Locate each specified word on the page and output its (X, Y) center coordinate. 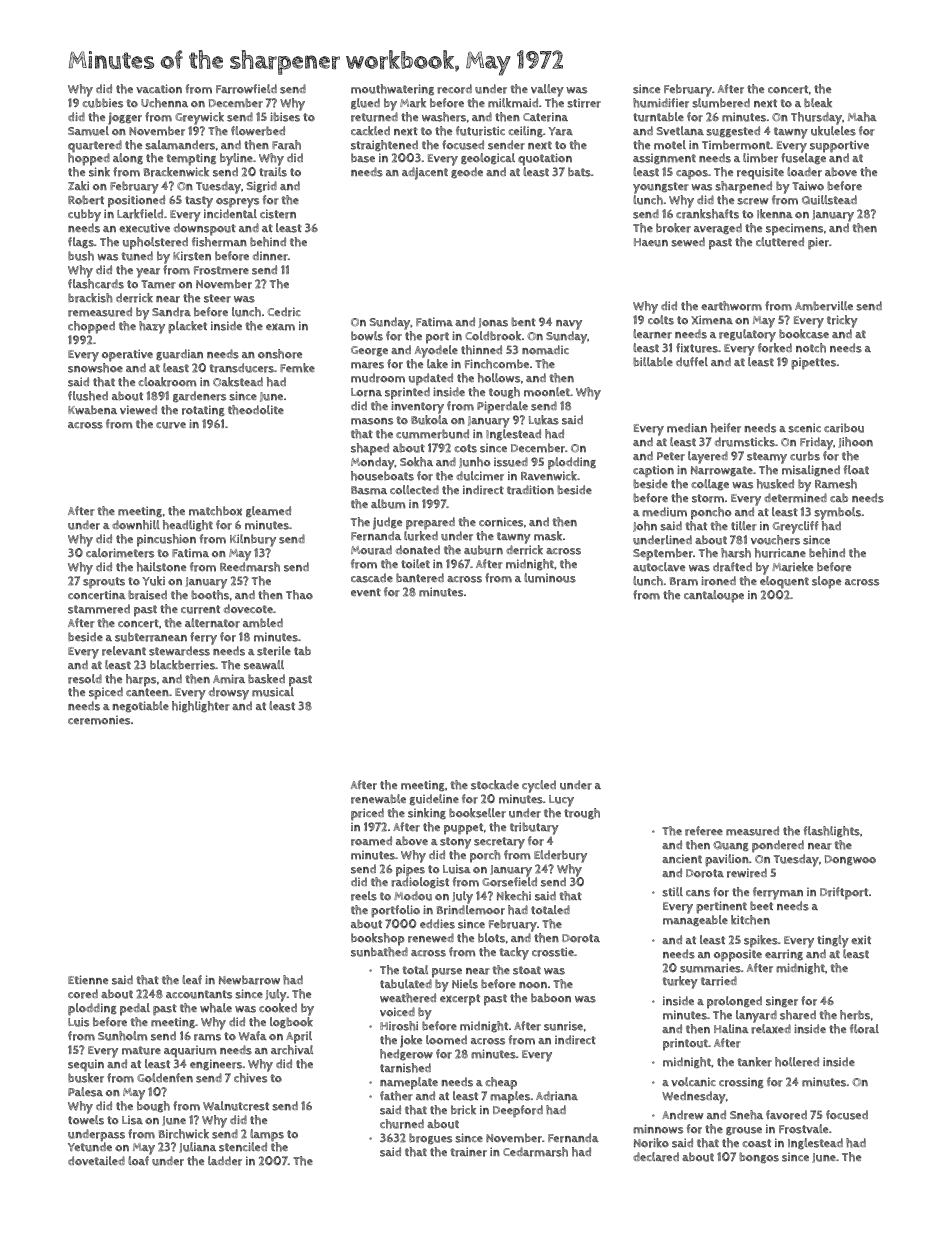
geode (467, 173)
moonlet (547, 392)
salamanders (180, 145)
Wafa (253, 1036)
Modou (413, 896)
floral (864, 1029)
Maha (862, 117)
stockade (495, 785)
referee (704, 831)
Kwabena (92, 410)
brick (463, 1110)
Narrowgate (722, 471)
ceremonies (99, 720)
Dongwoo (850, 860)
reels (364, 896)
